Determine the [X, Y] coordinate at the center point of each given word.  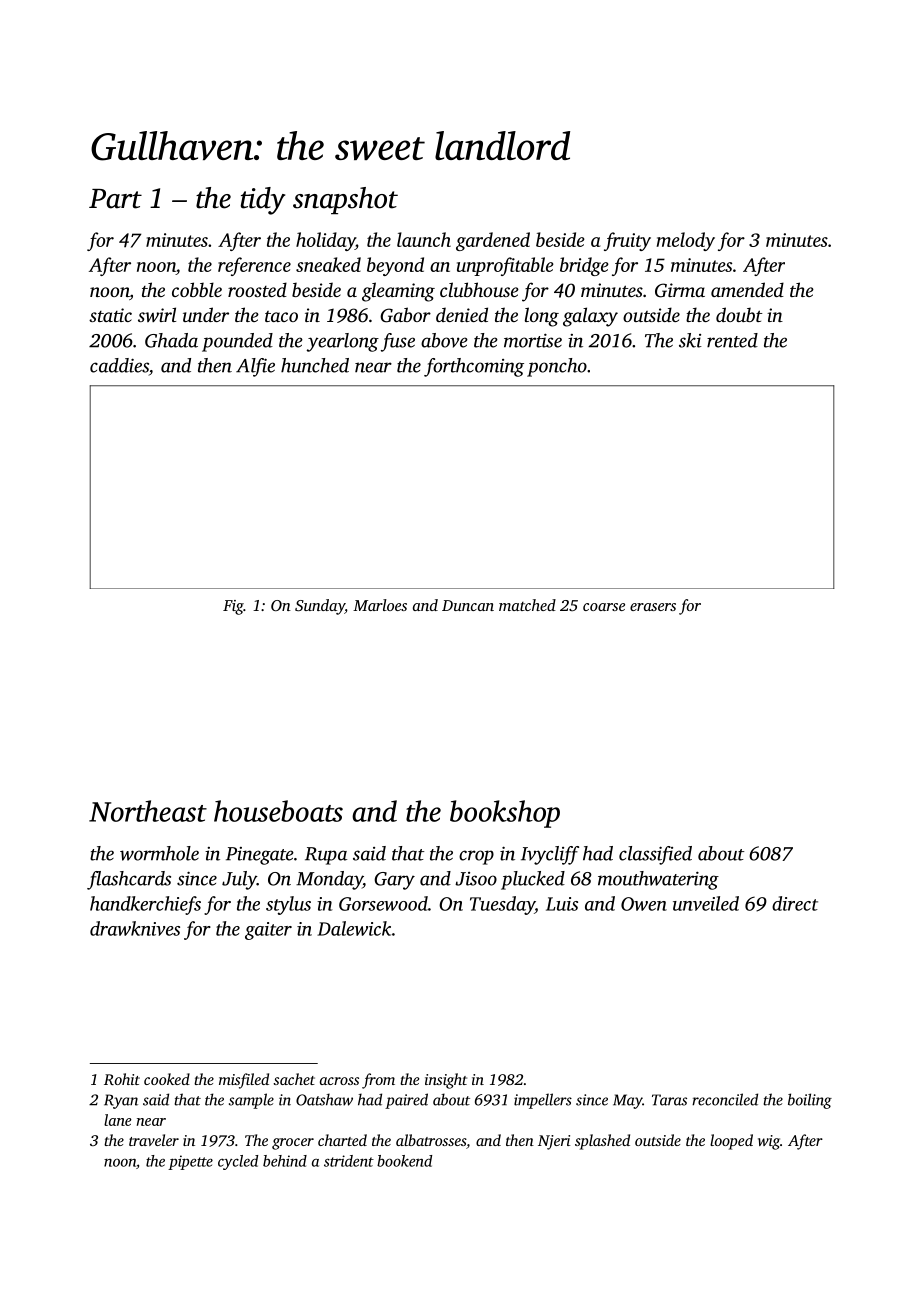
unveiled [706, 903]
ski [690, 340]
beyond [395, 266]
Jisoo [476, 879]
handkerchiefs [145, 905]
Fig [233, 607]
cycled [238, 1162]
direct [795, 903]
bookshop [505, 814]
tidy [263, 201]
